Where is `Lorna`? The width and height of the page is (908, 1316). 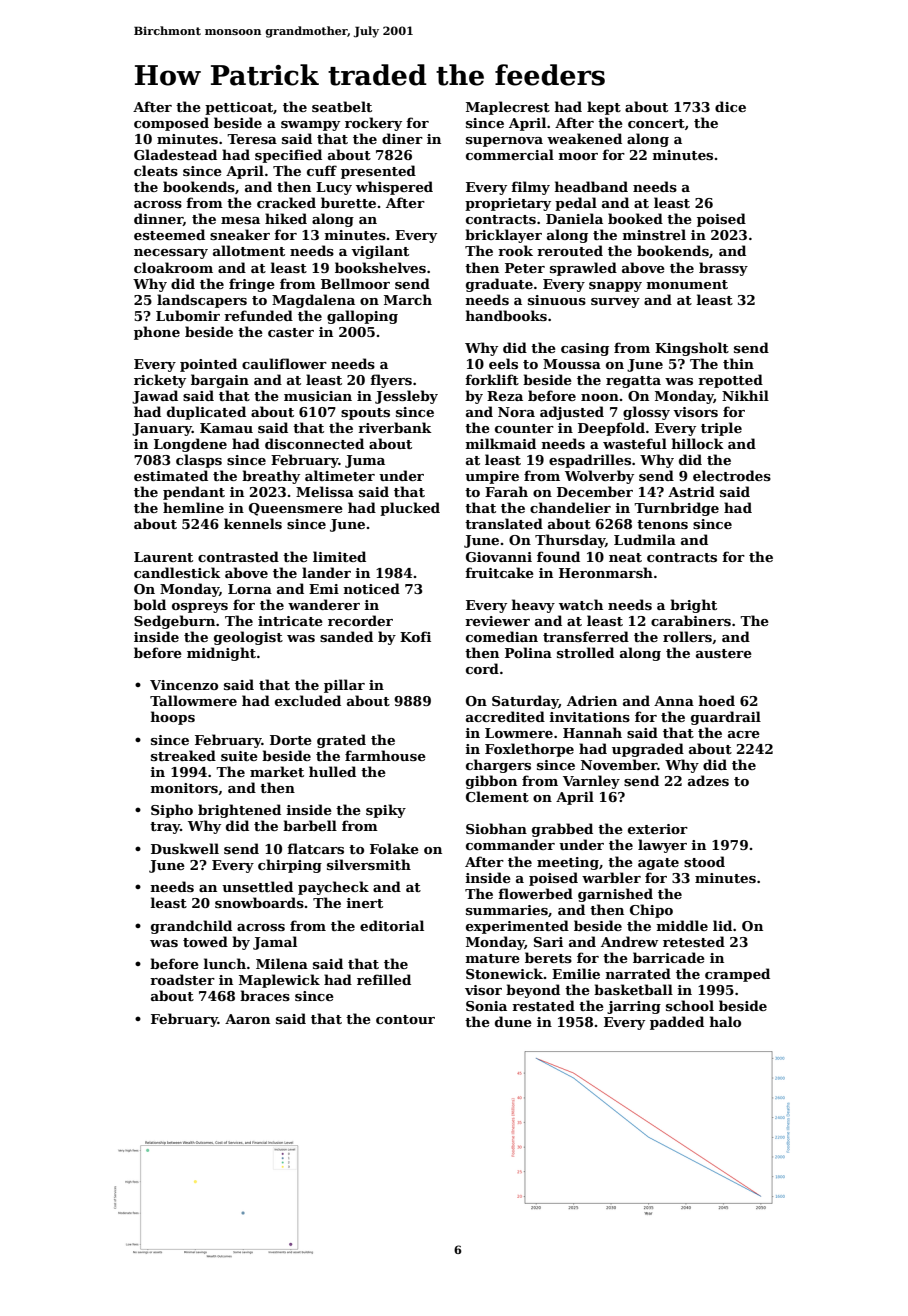 Lorna is located at coordinates (250, 589).
